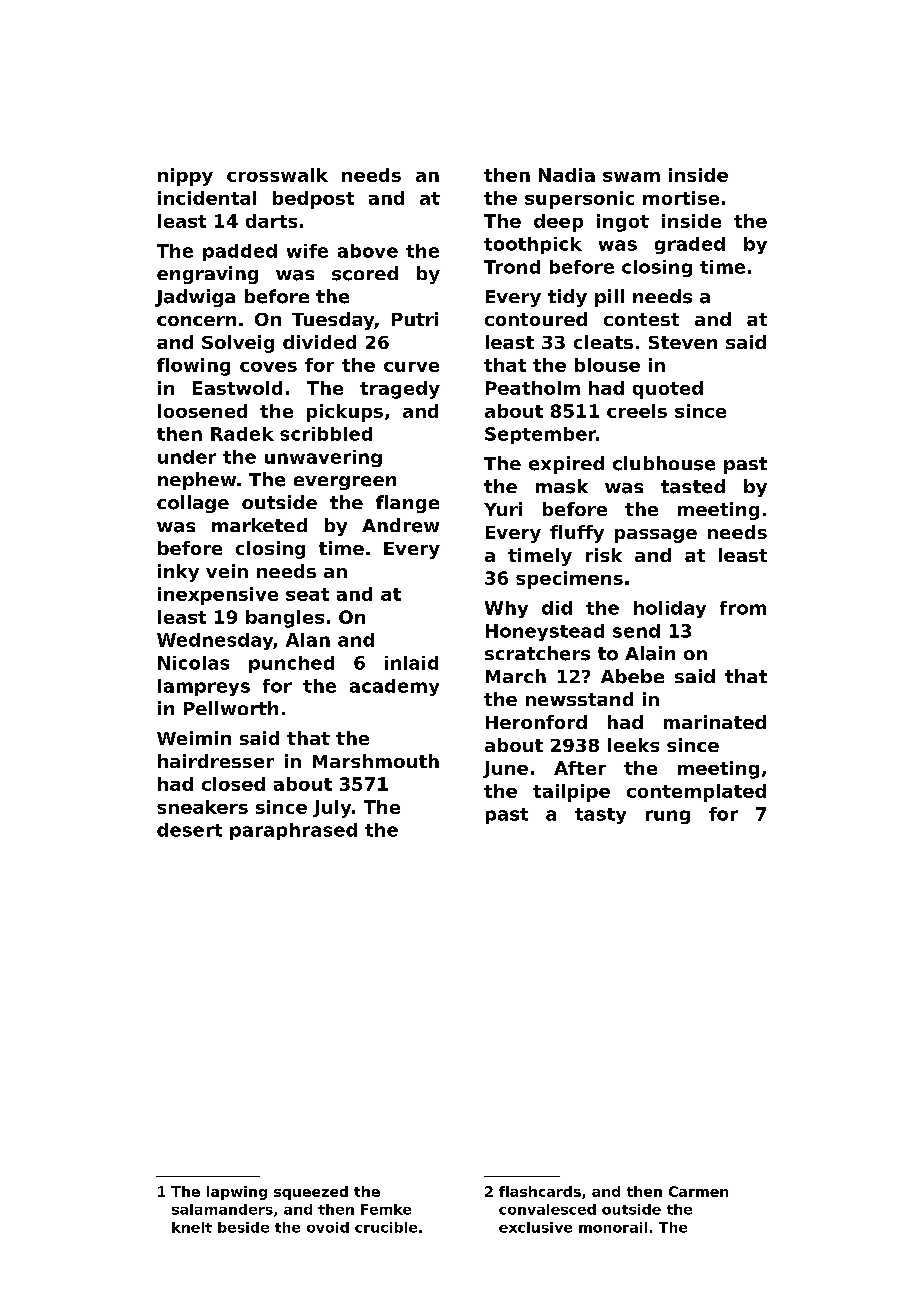 Image resolution: width=924 pixels, height=1311 pixels. Describe the element at coordinates (668, 817) in the page. I see `rung` at that location.
